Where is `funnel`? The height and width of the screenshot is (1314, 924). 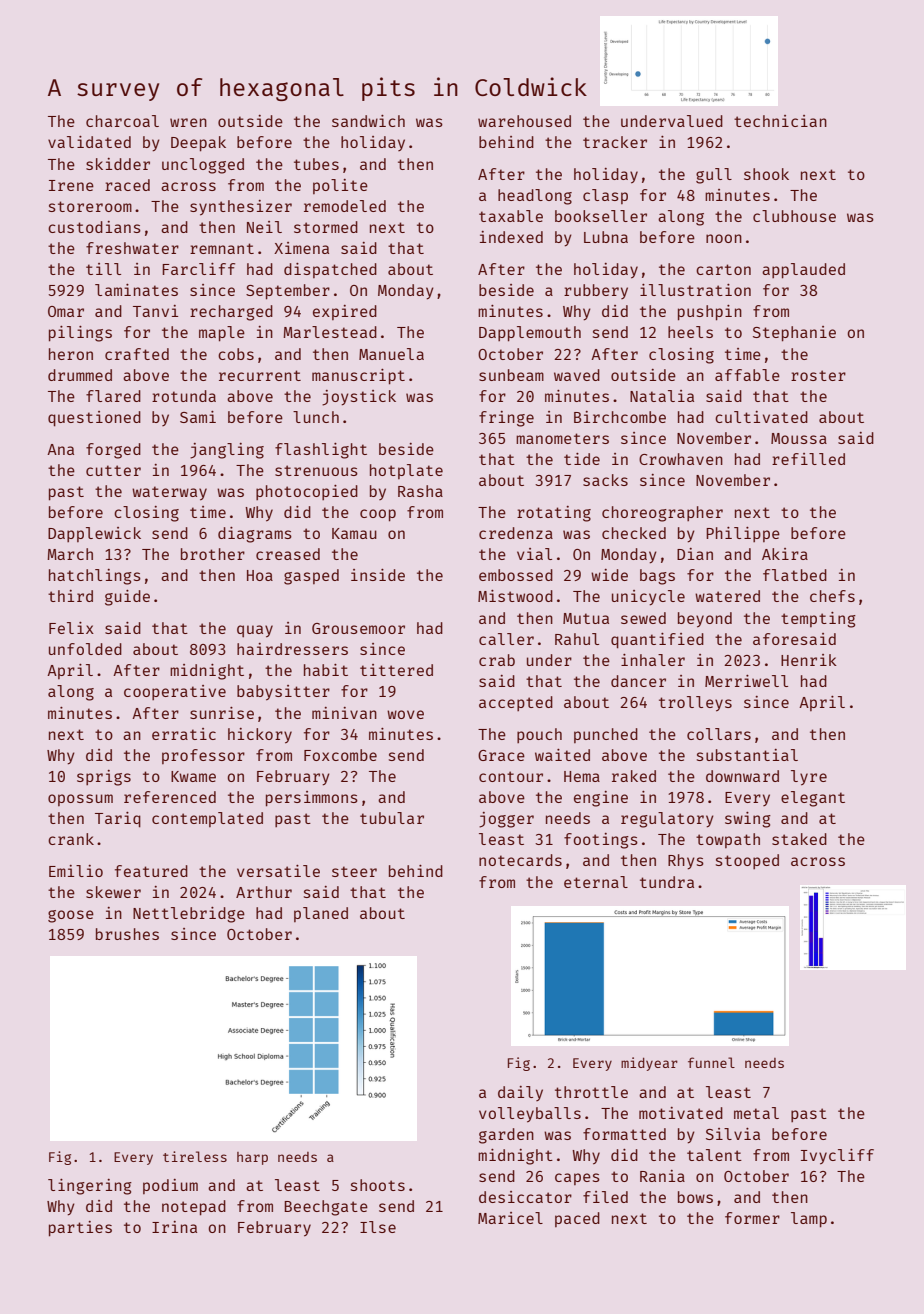 funnel is located at coordinates (711, 1062).
